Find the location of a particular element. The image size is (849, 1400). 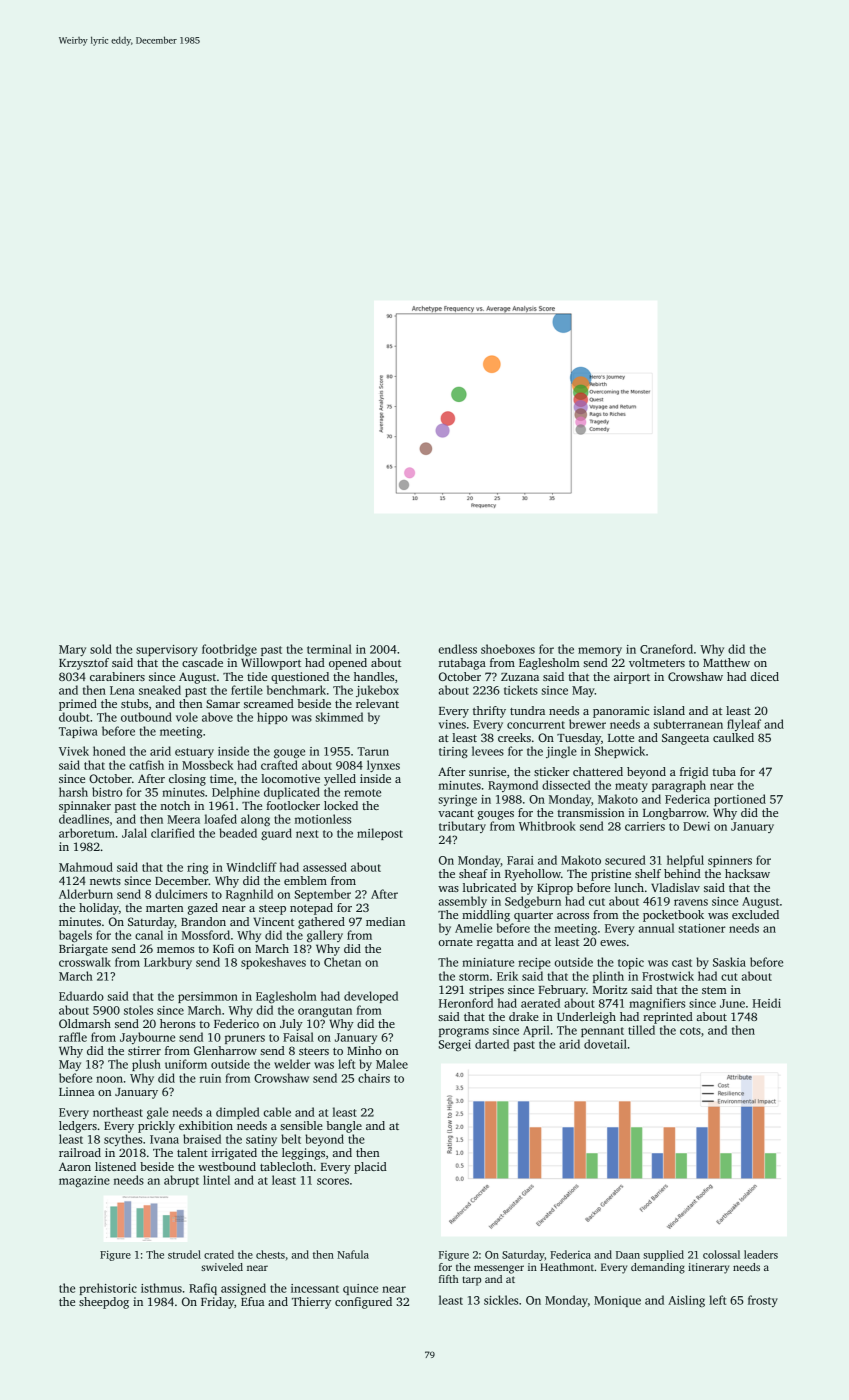

tickets is located at coordinates (521, 690).
